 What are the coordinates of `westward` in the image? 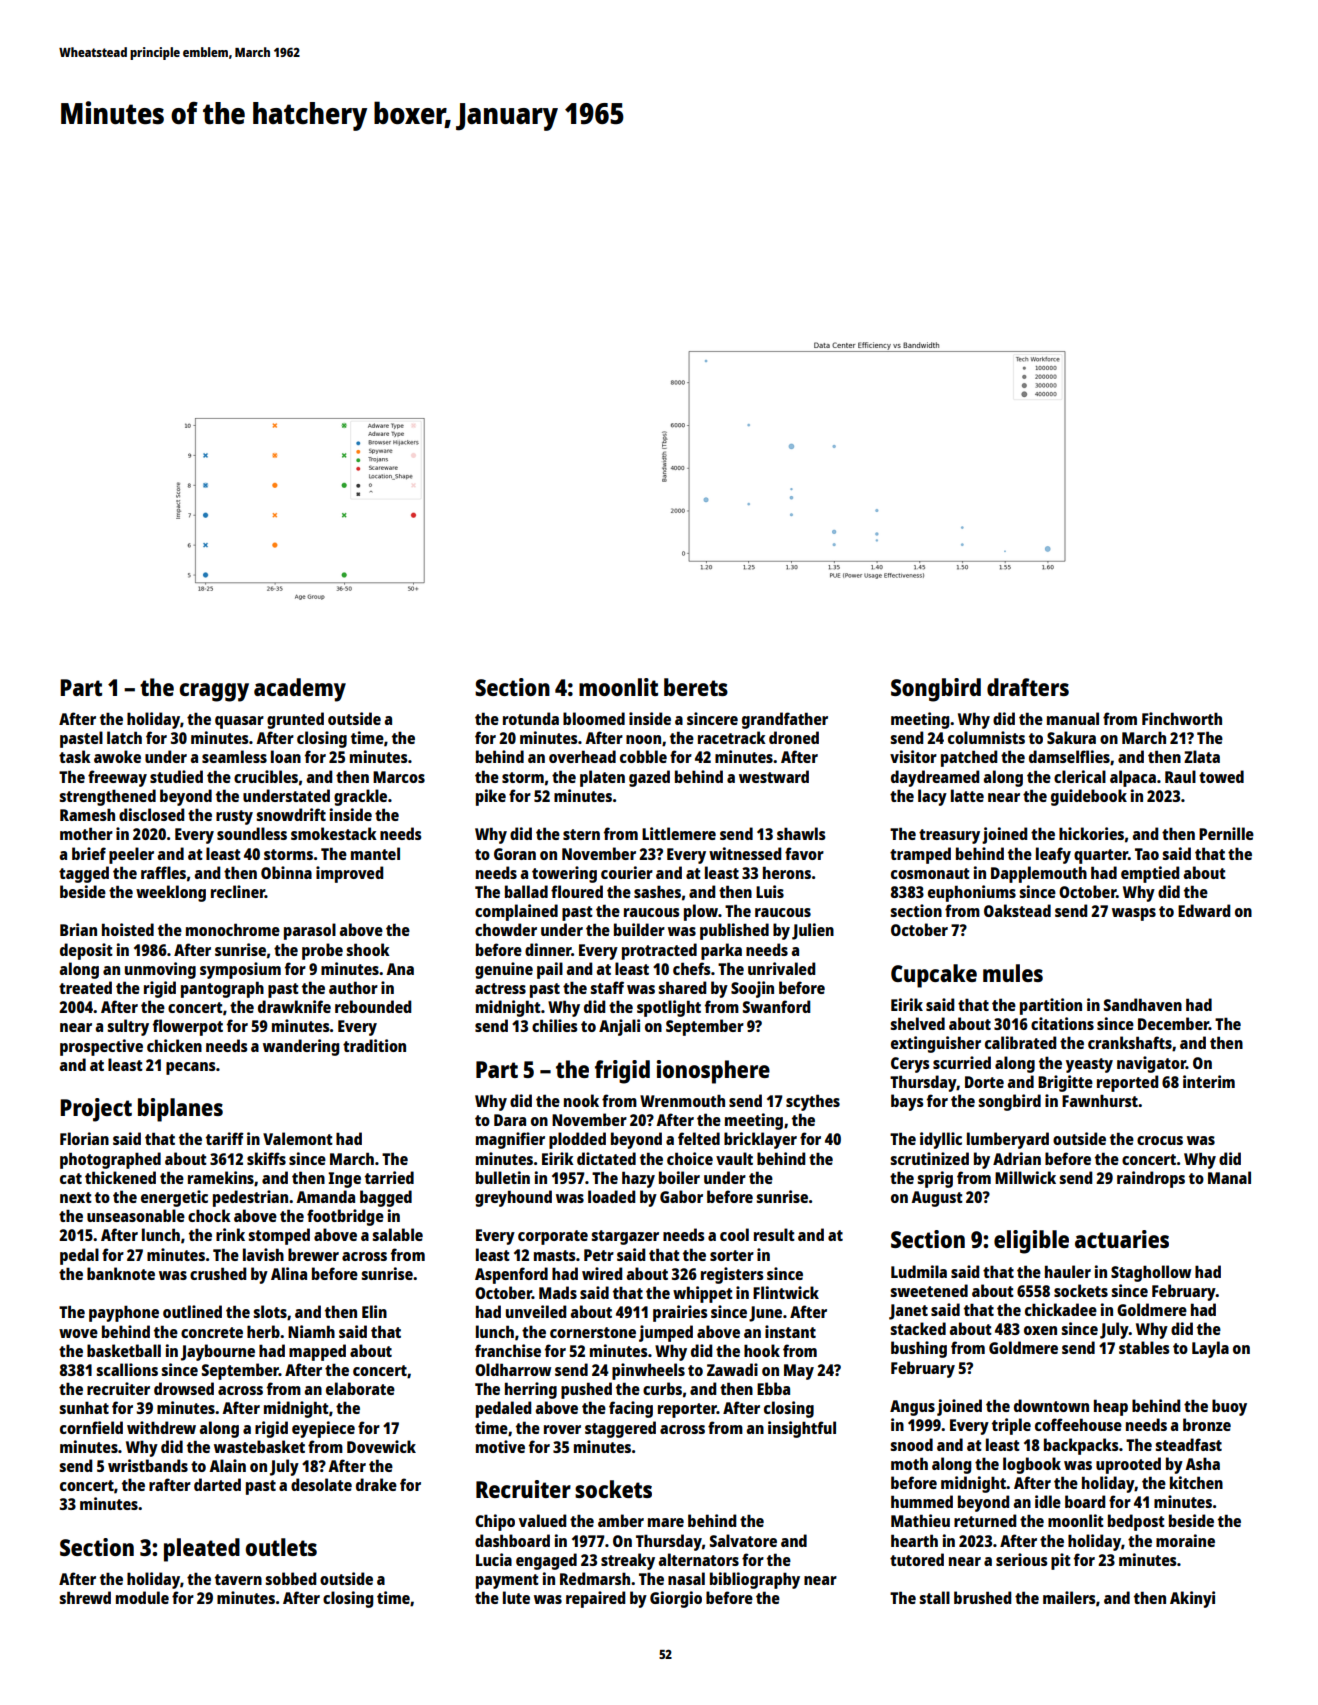 It's located at (774, 776).
